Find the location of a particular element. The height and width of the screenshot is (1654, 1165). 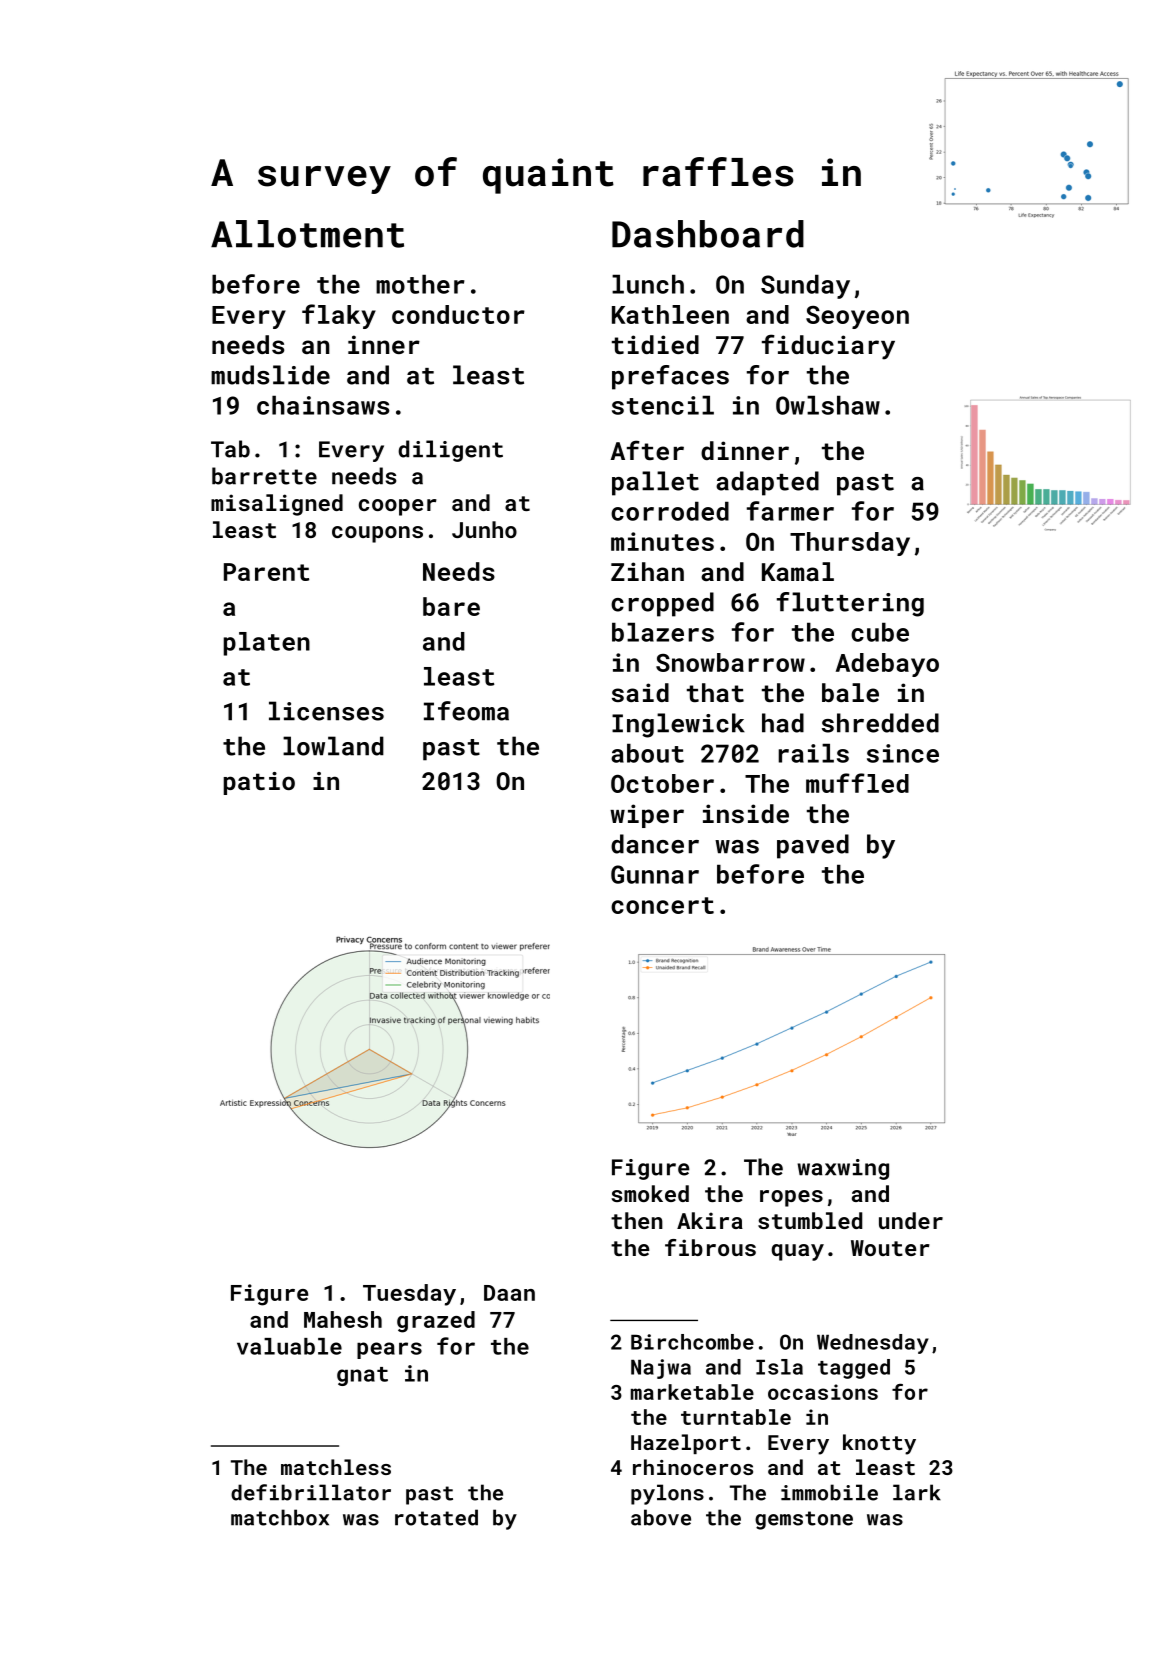

pylons is located at coordinates (667, 1494).
